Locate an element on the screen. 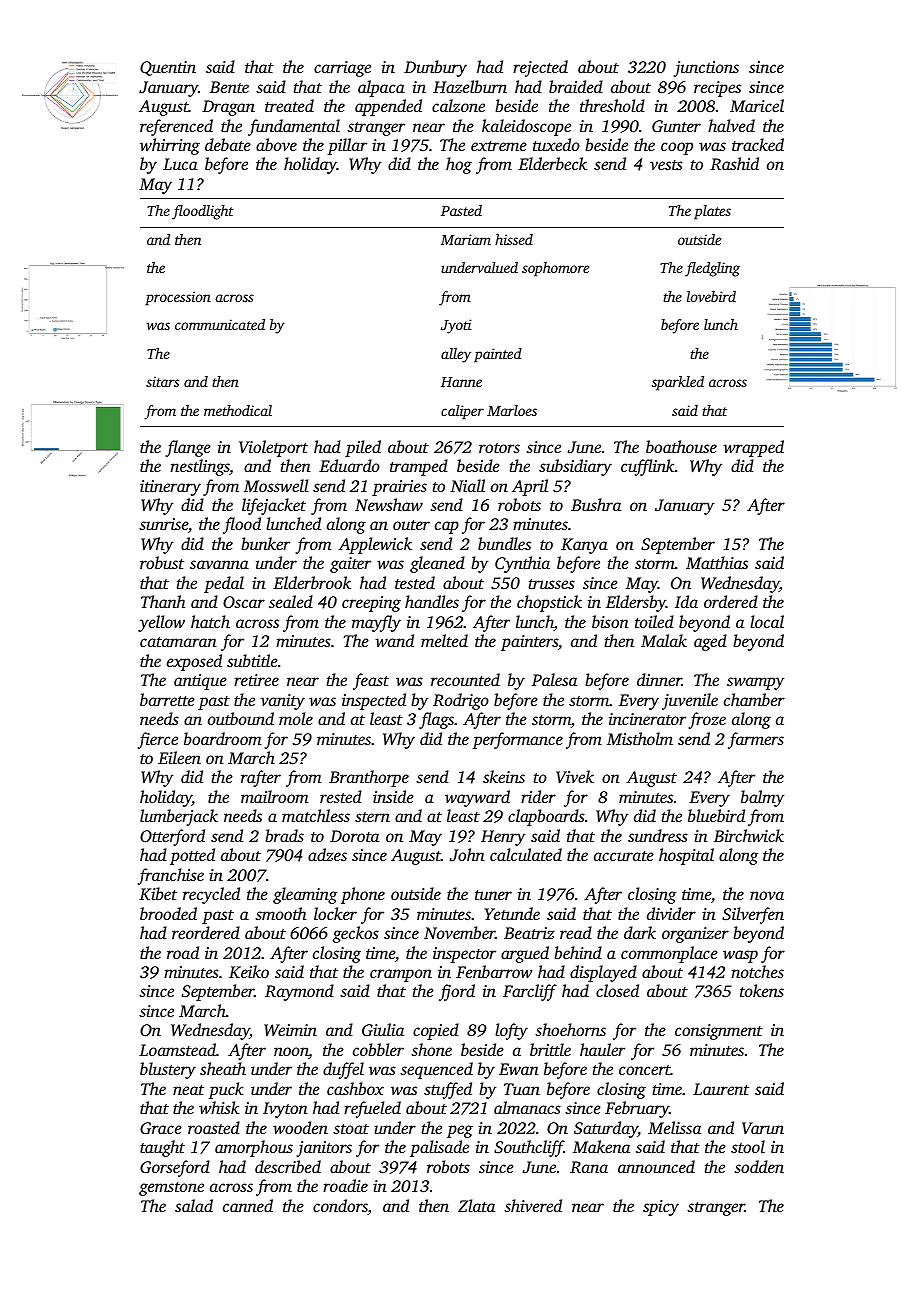 The height and width of the screenshot is (1311, 924). local is located at coordinates (767, 621).
